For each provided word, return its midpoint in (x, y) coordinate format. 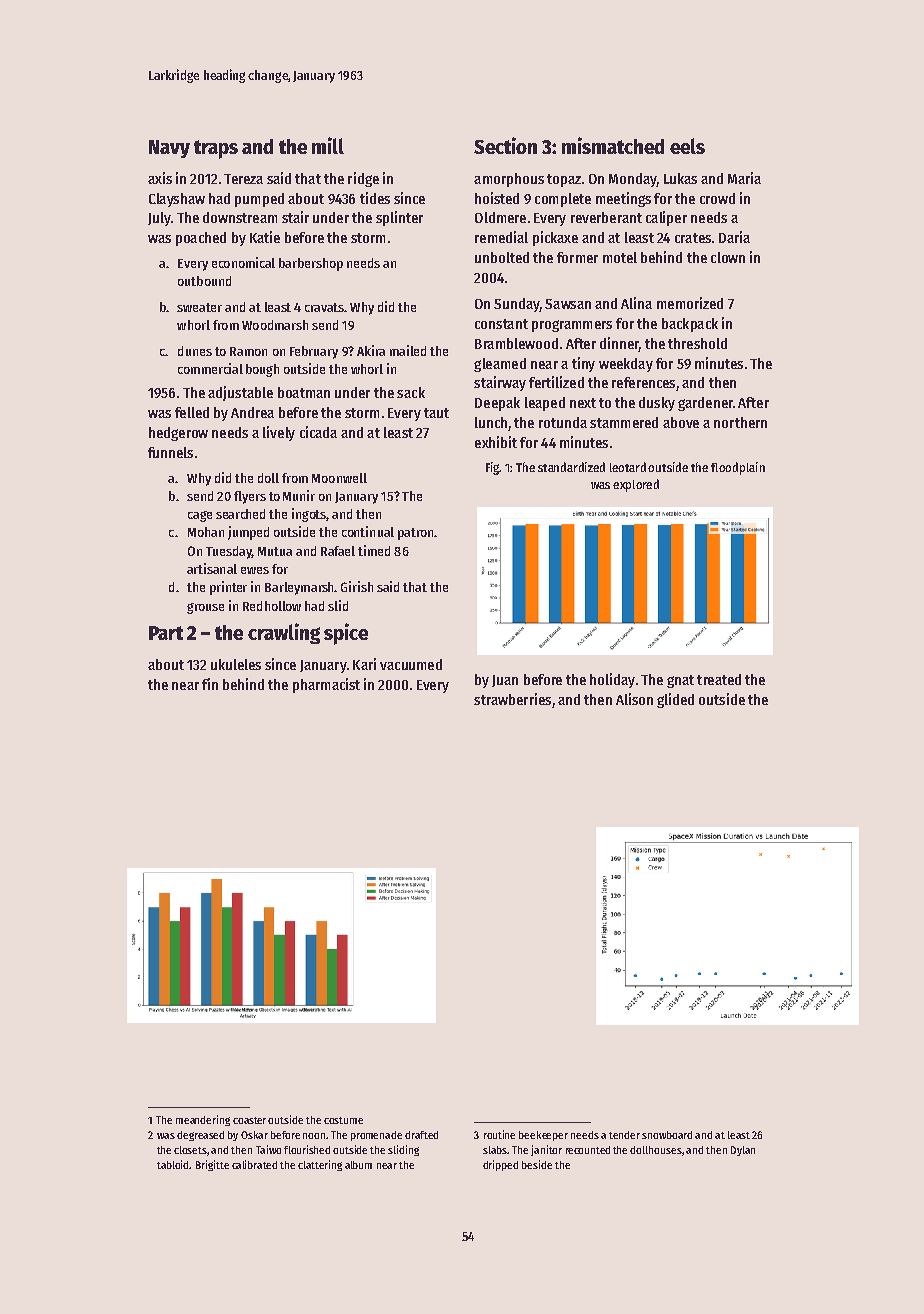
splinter (399, 218)
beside (537, 1164)
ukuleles (236, 664)
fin (210, 684)
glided (675, 700)
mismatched (613, 145)
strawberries (512, 699)
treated (719, 679)
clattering (320, 1165)
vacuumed (411, 664)
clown (728, 257)
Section (505, 145)
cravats (324, 307)
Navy (169, 149)
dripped (500, 1165)
